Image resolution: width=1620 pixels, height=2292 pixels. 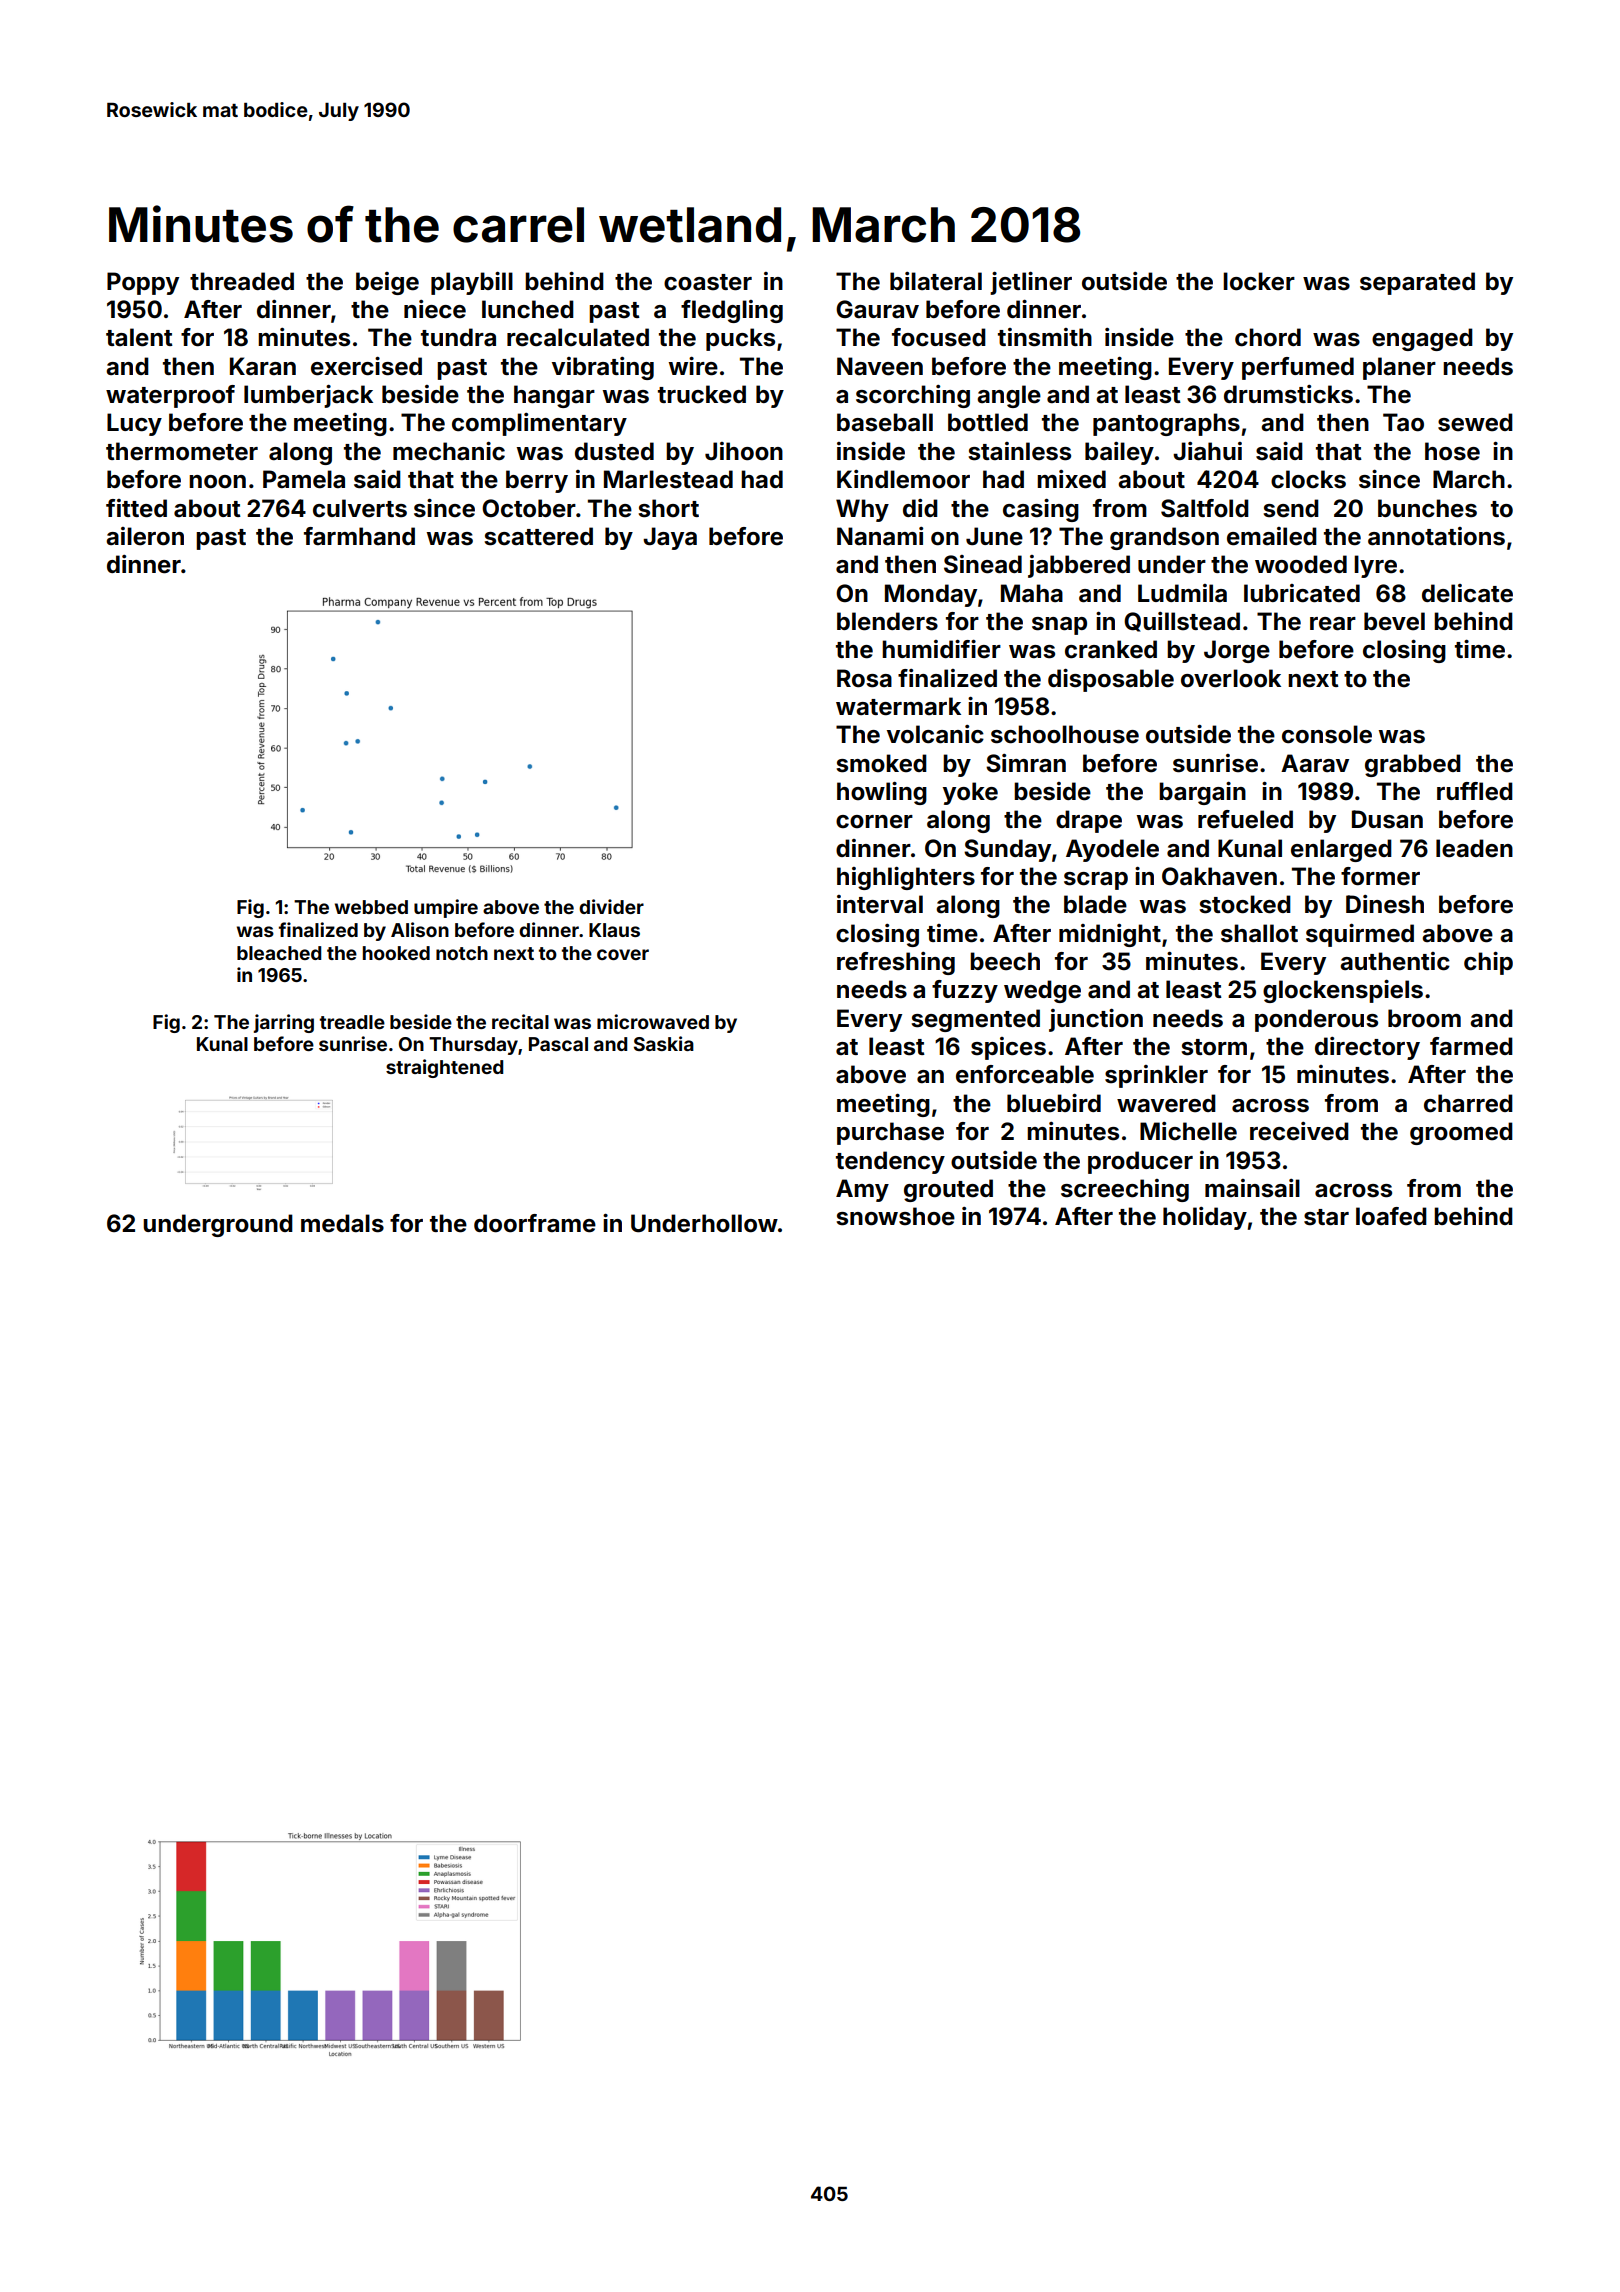 I want to click on Sinead, so click(x=983, y=564).
